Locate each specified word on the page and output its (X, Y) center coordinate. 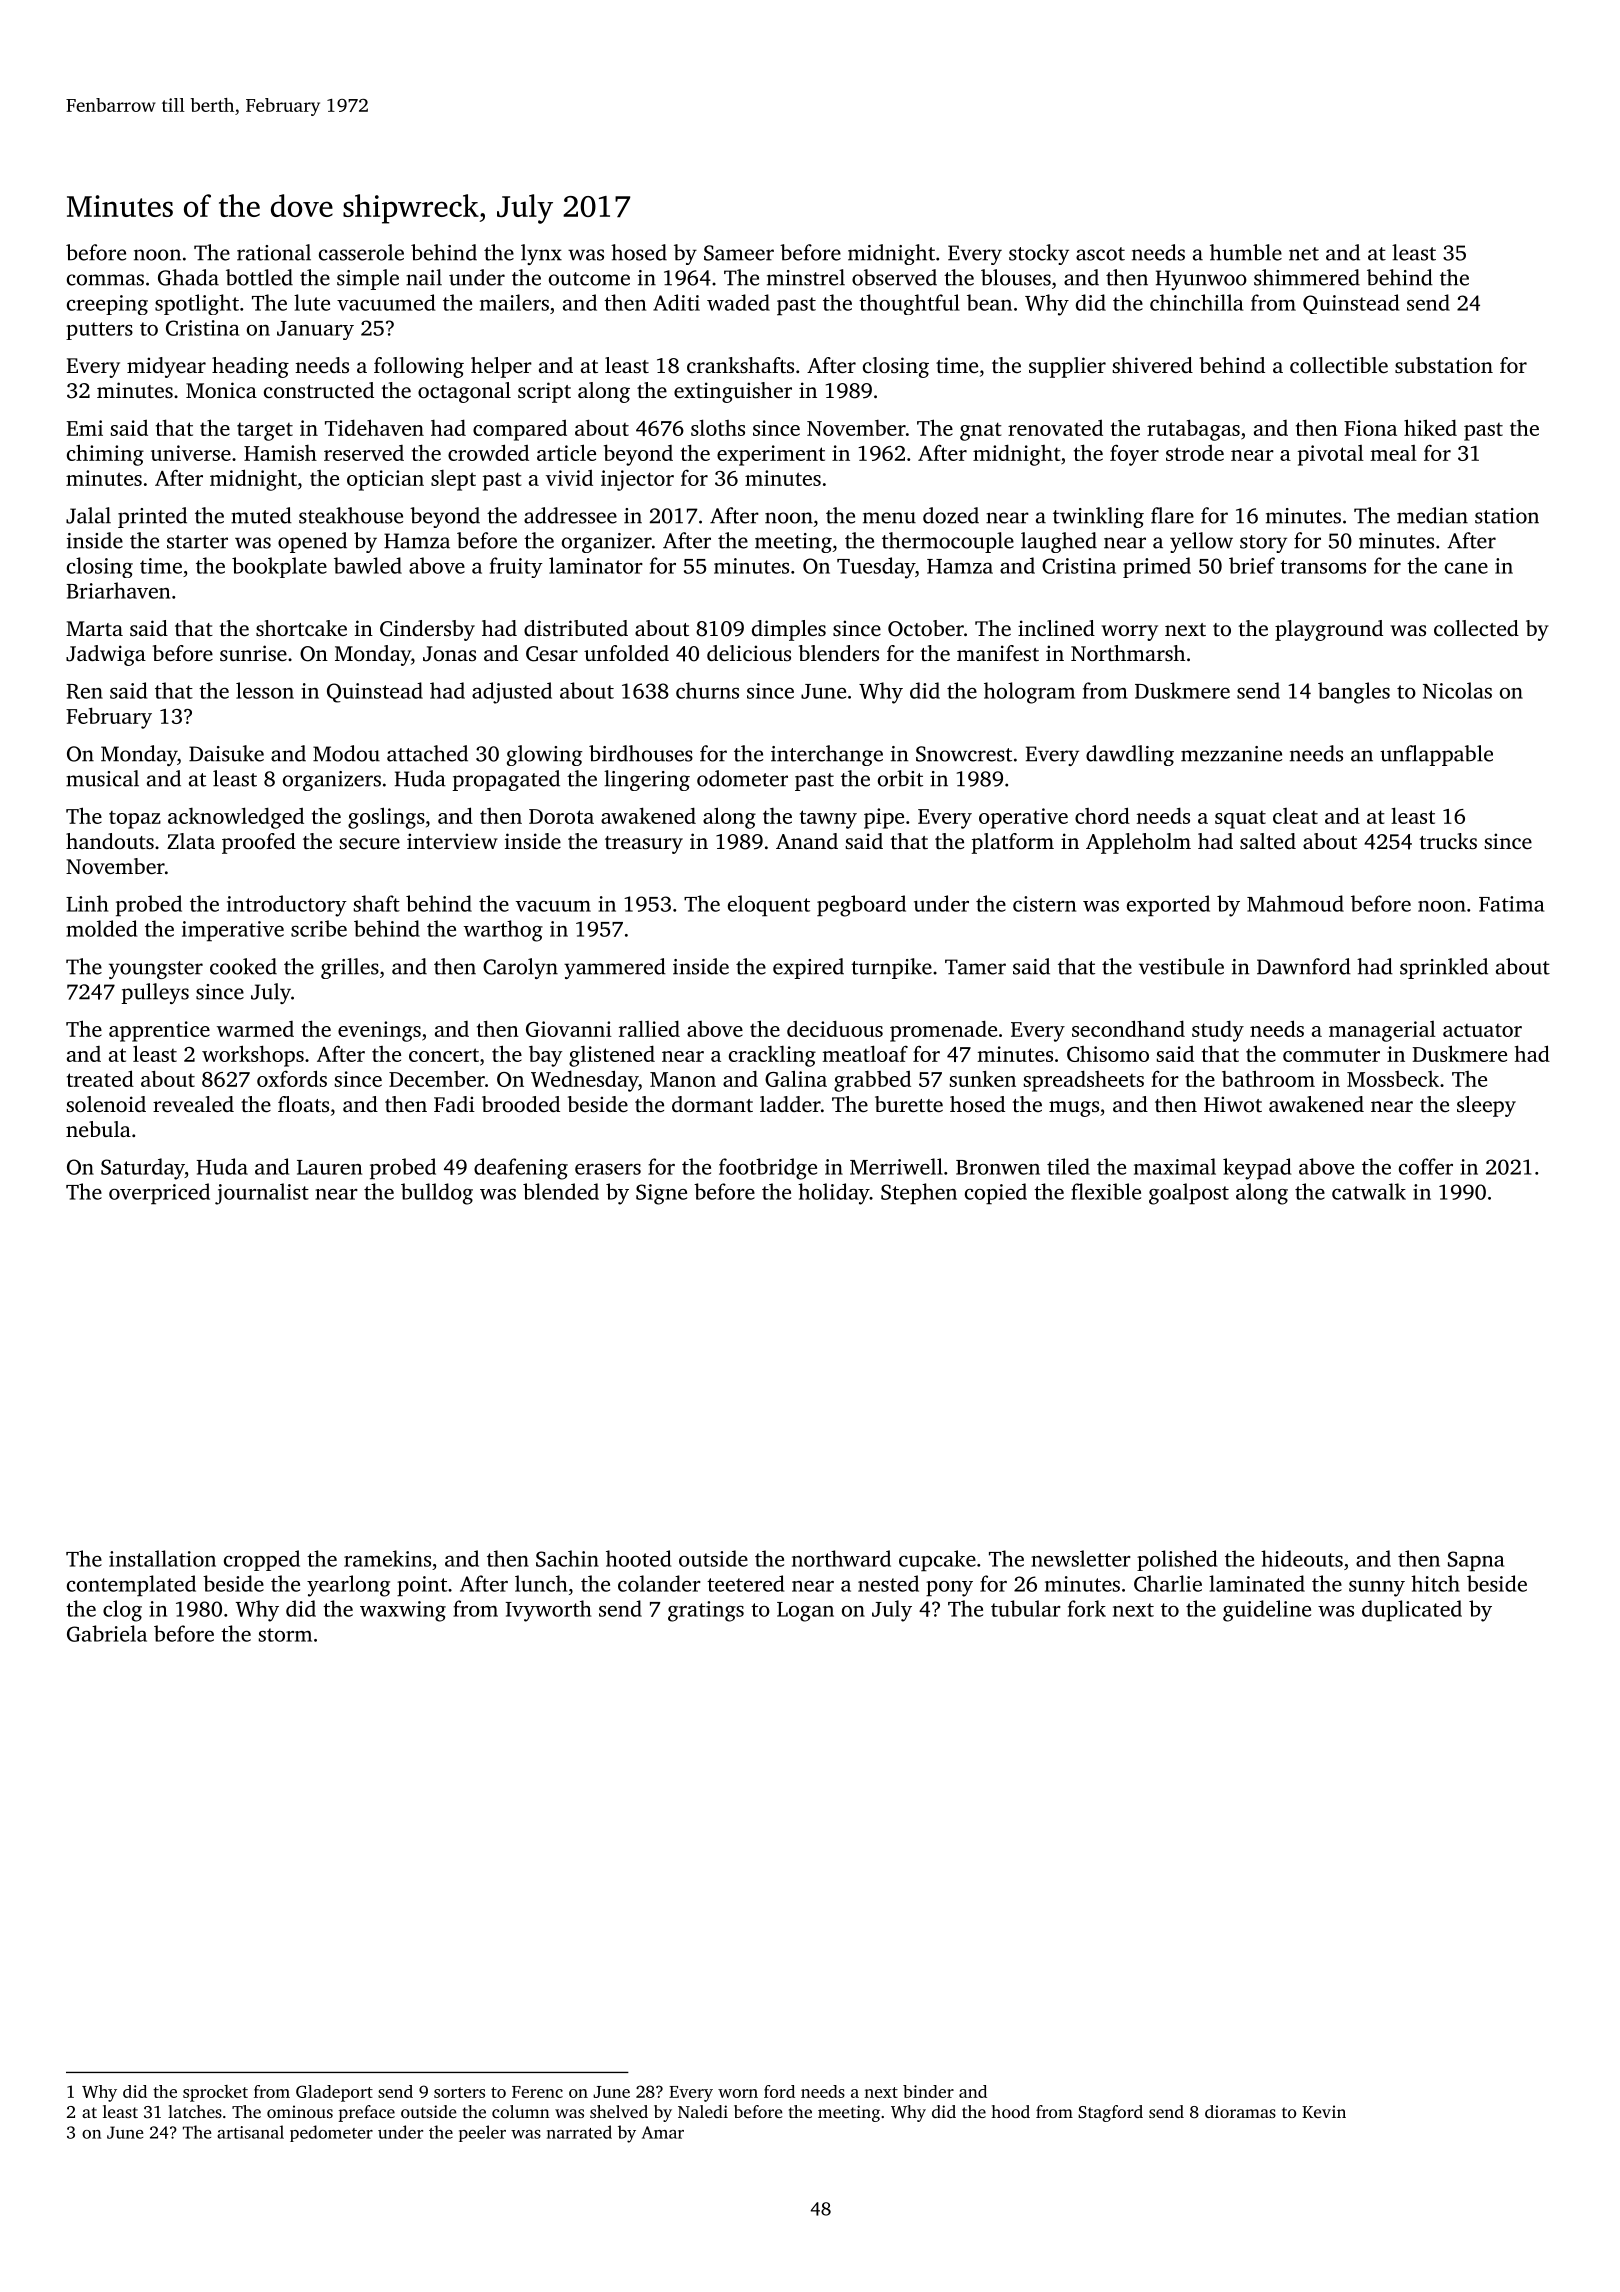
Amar (663, 2132)
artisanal (250, 2132)
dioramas (1240, 2111)
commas (105, 280)
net (1304, 254)
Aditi (676, 302)
